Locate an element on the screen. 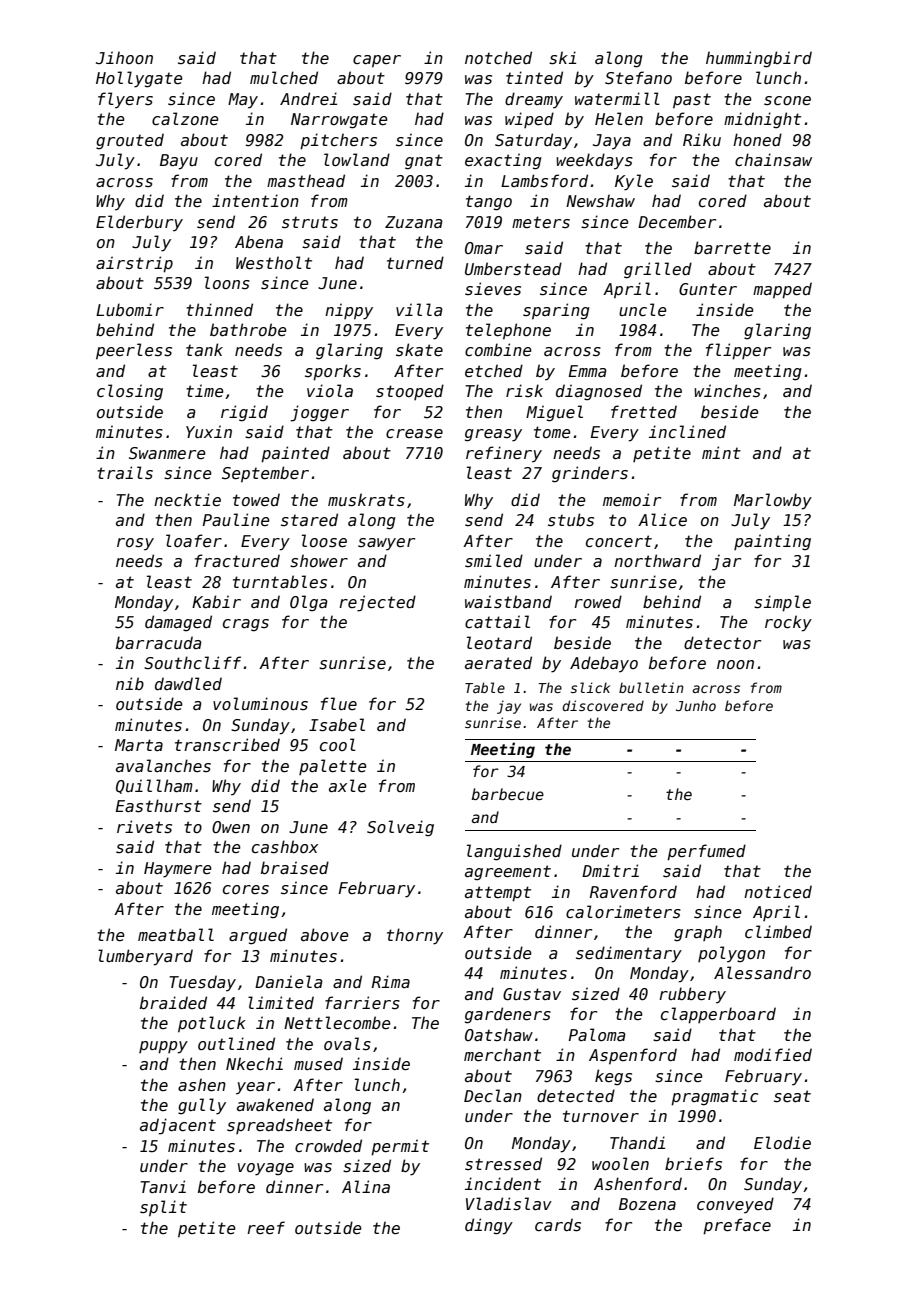 Image resolution: width=908 pixels, height=1316 pixels. caper is located at coordinates (377, 61).
